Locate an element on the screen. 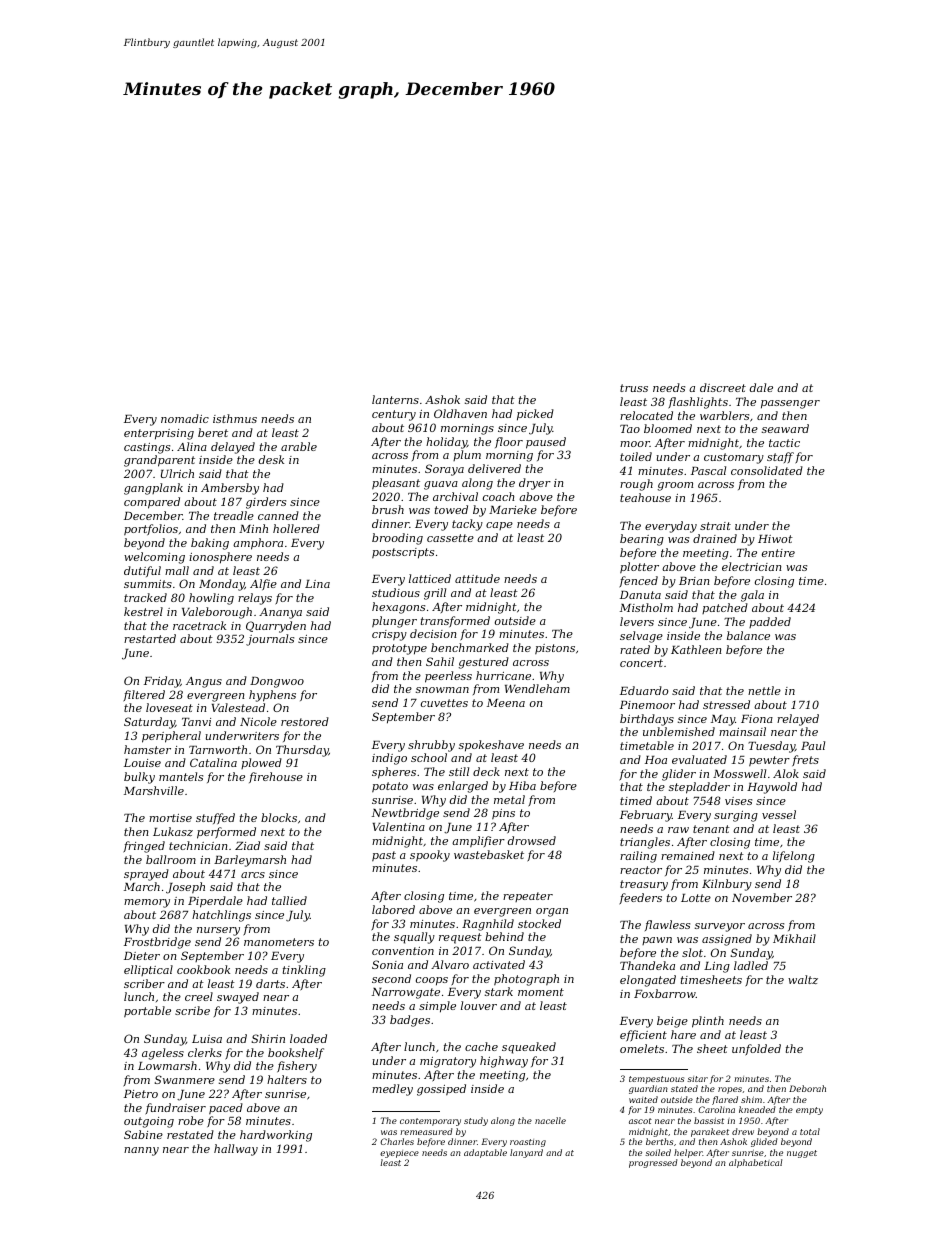 This screenshot has height=1233, width=952. holiday is located at coordinates (446, 443).
